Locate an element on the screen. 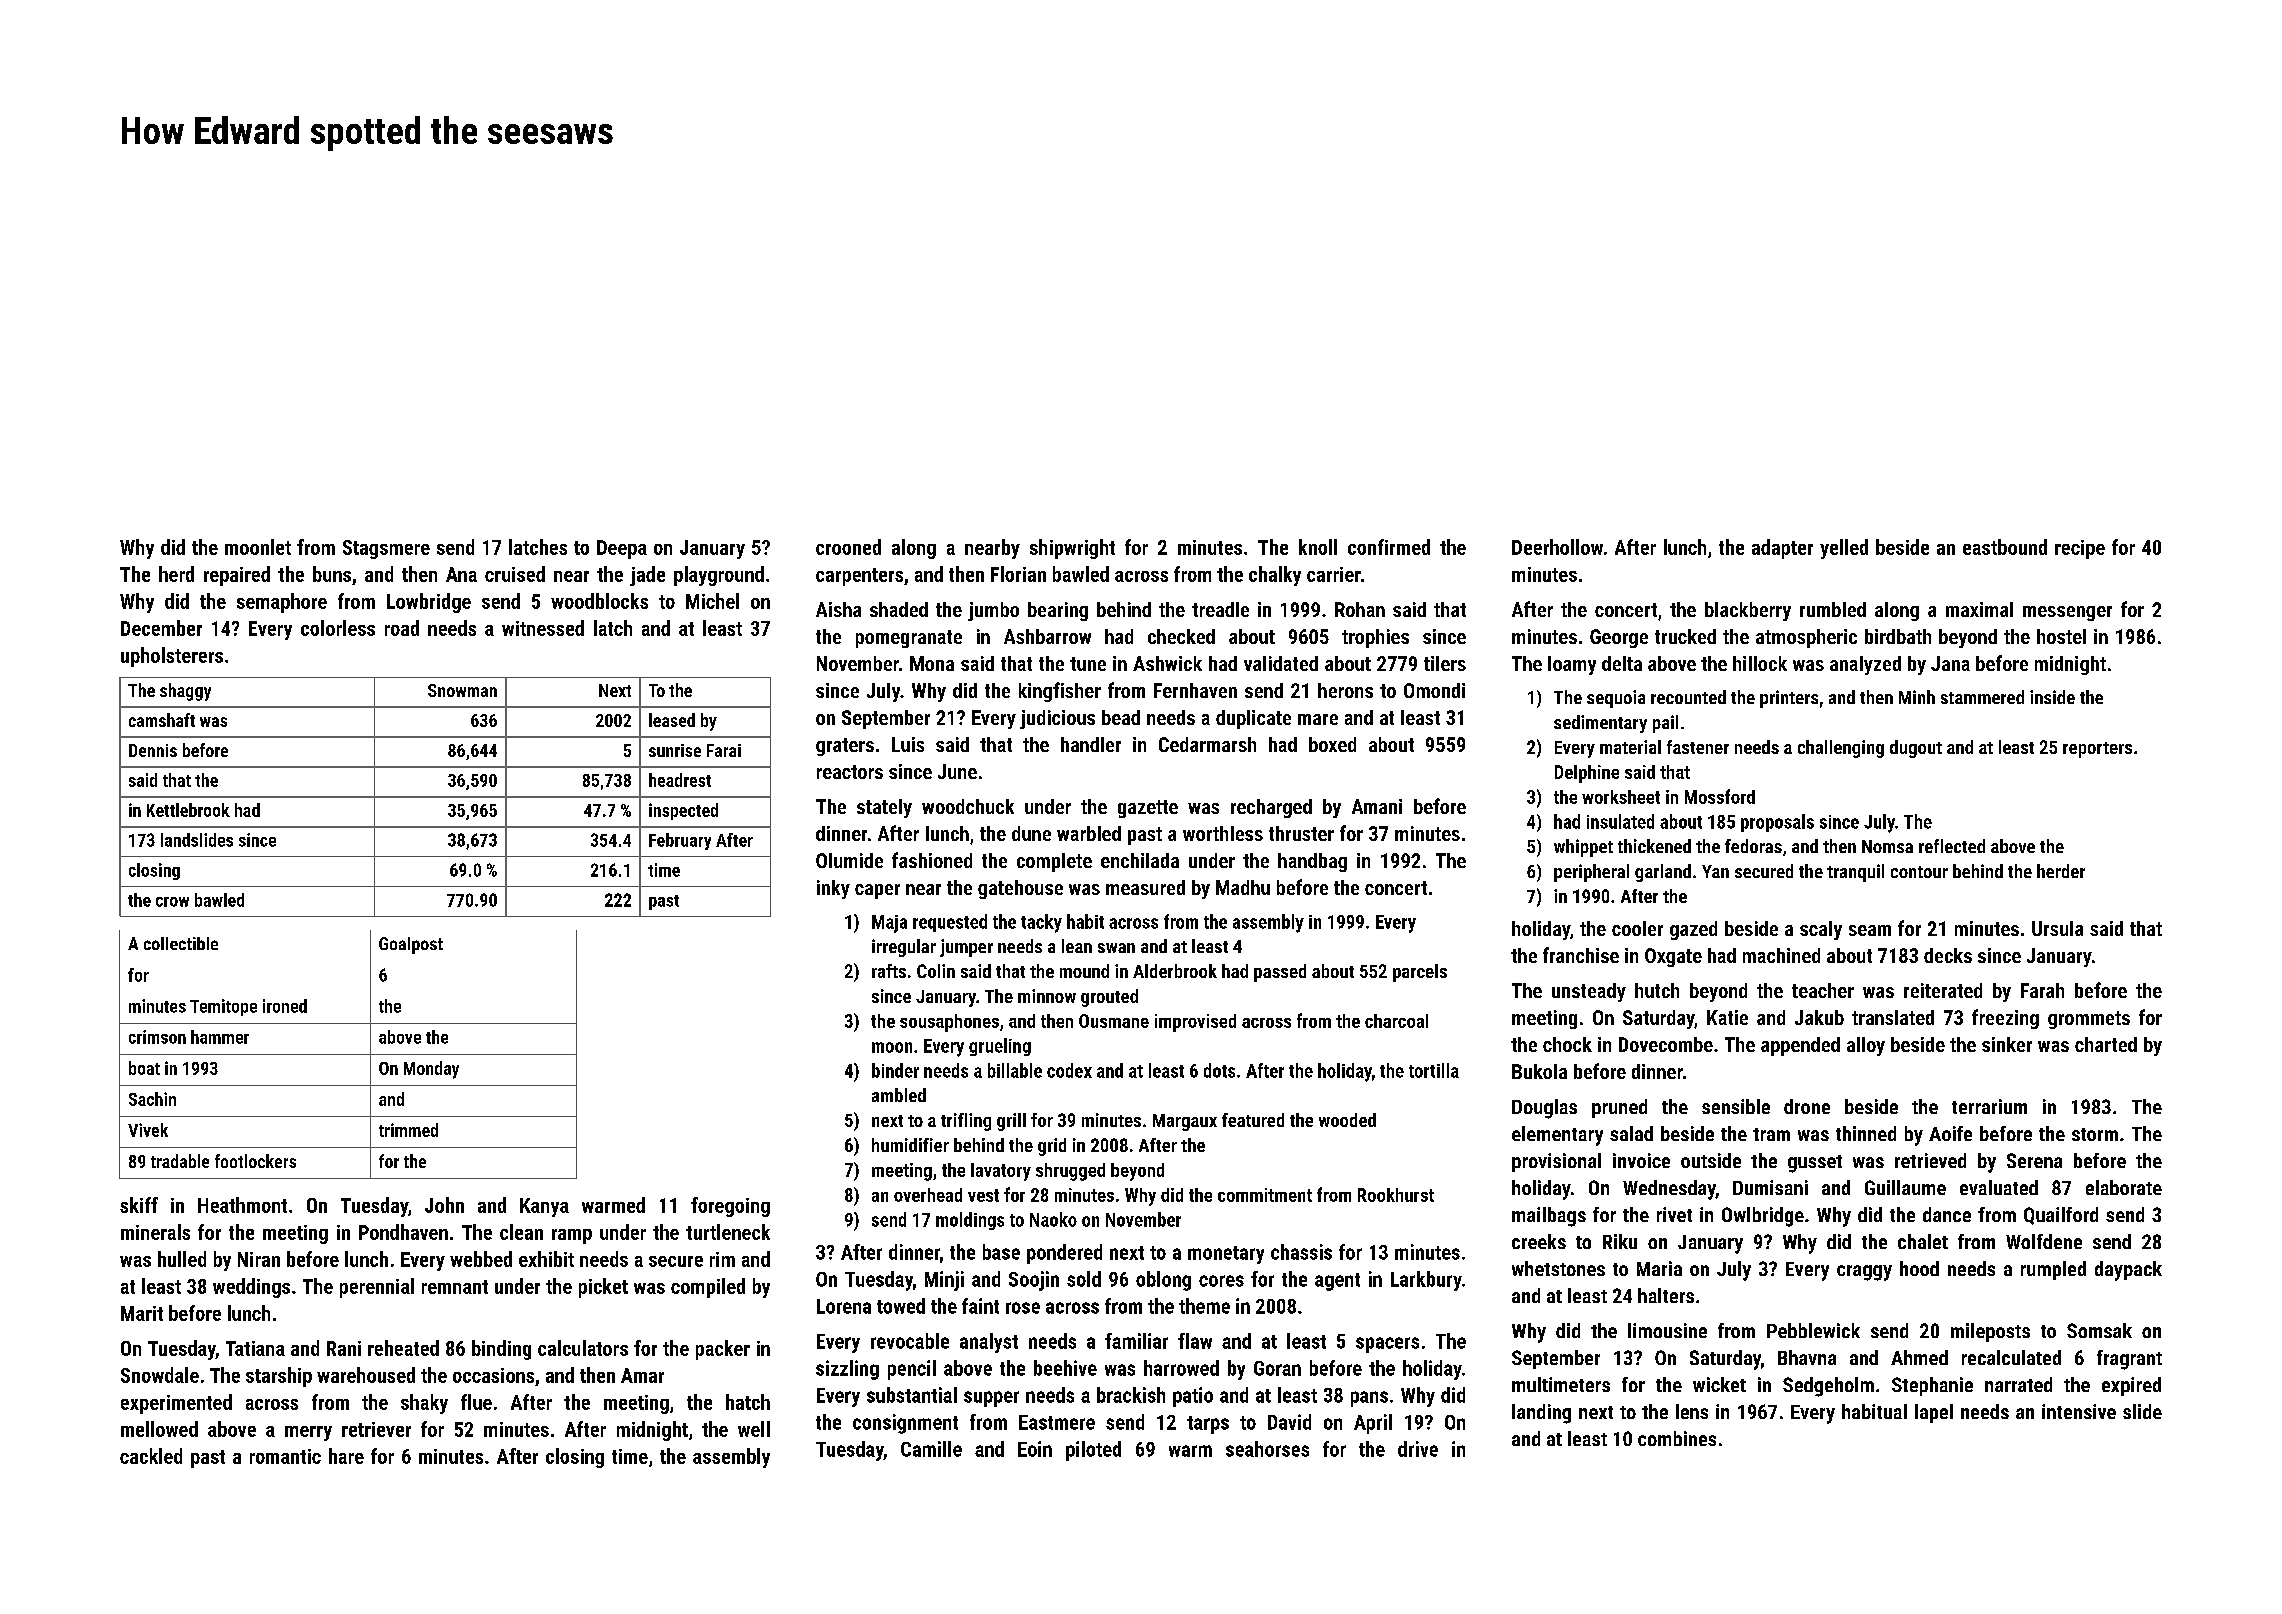 The height and width of the screenshot is (1614, 2282). sinker is located at coordinates (2007, 1044).
